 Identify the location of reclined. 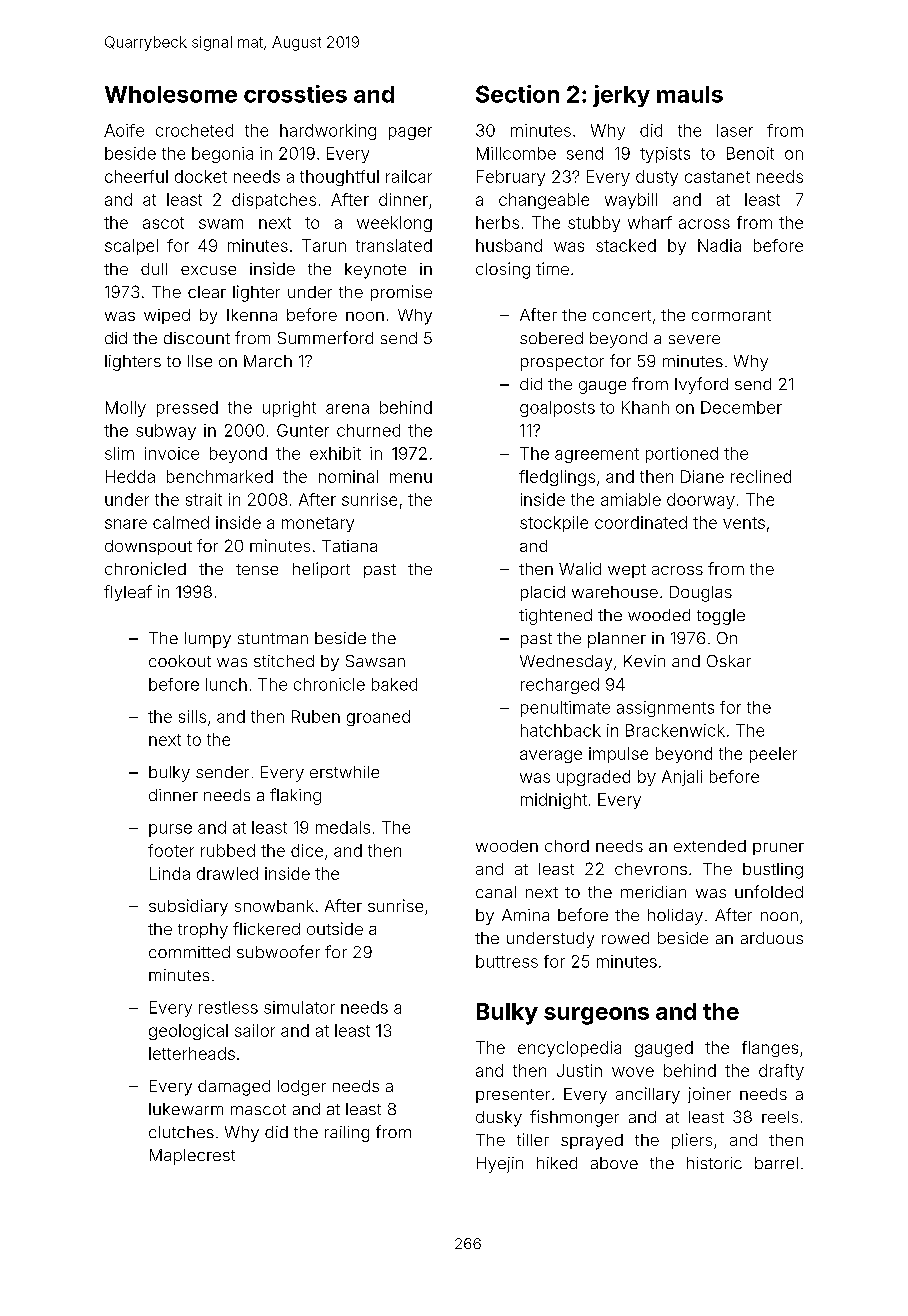
(761, 476).
